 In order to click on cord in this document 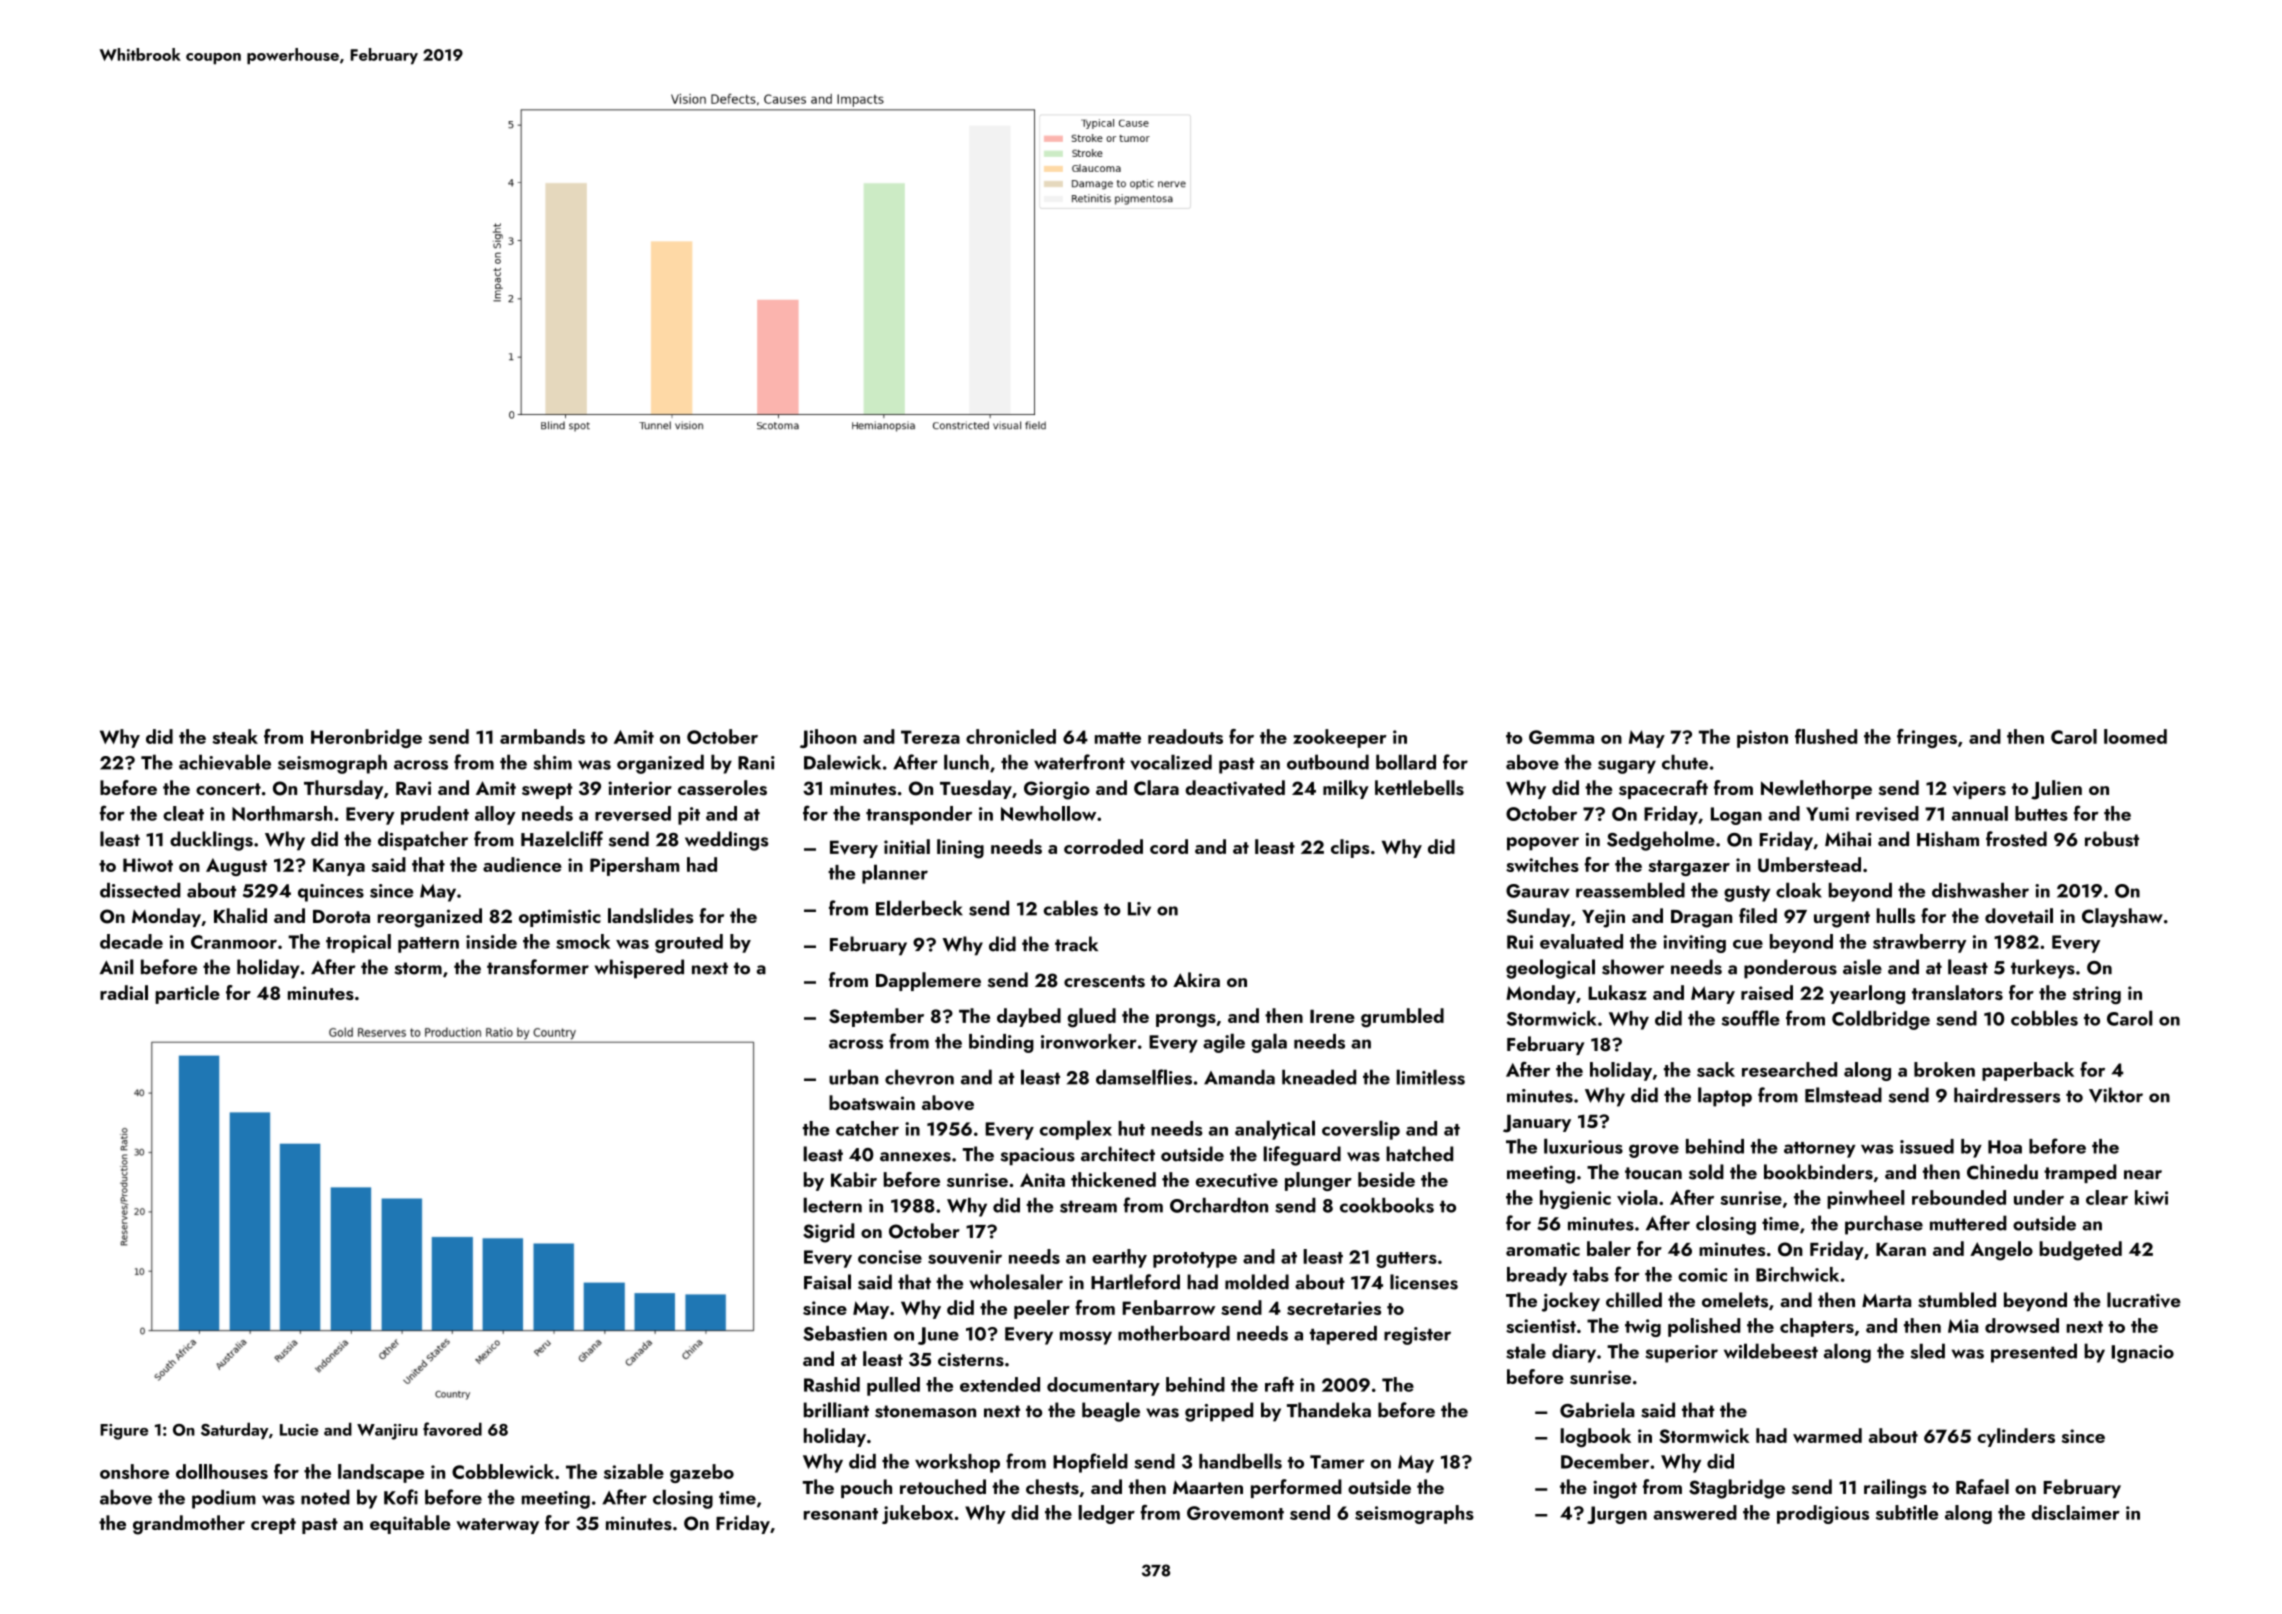, I will do `click(1169, 846)`.
